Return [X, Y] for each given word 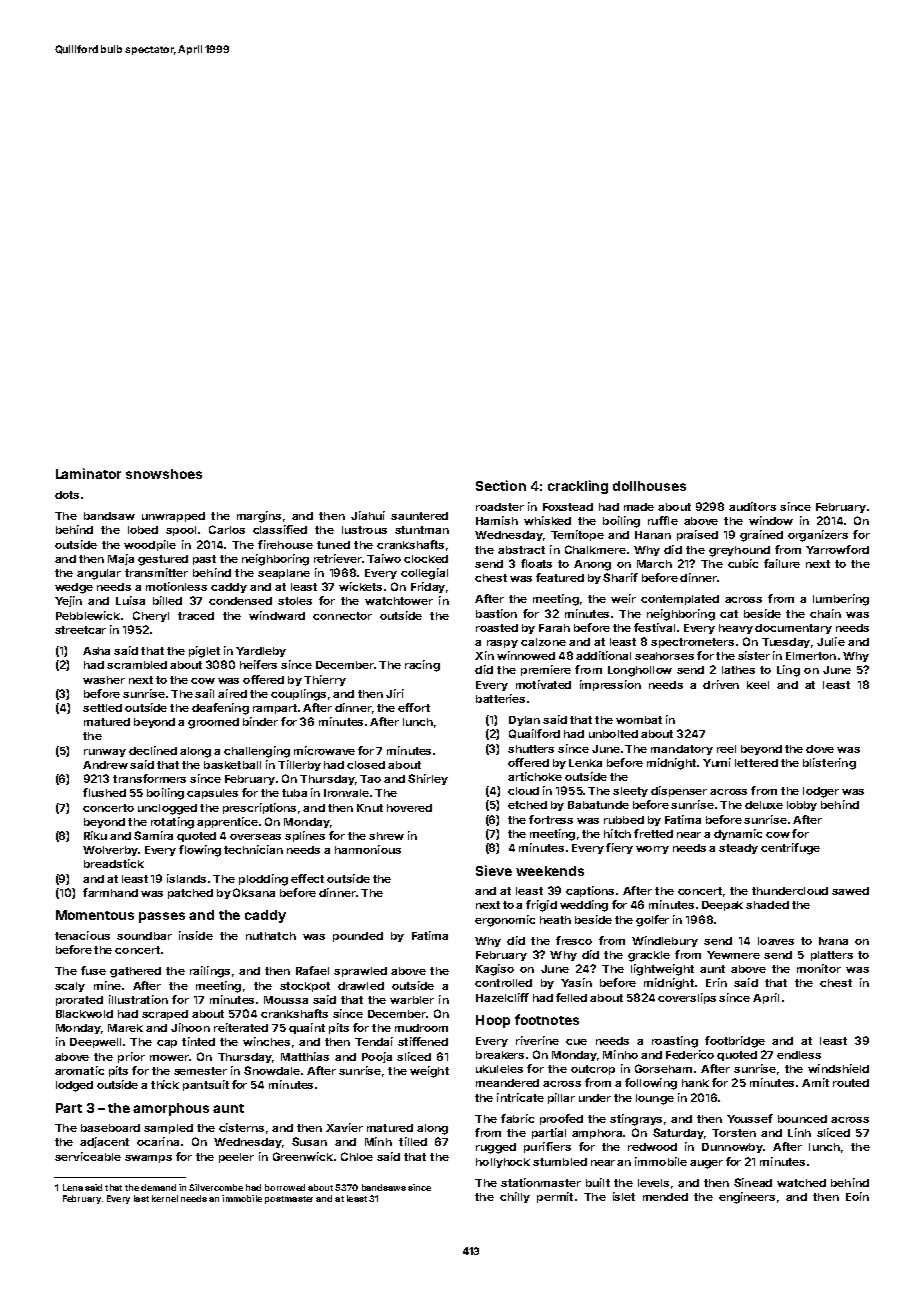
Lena [73, 1187]
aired [232, 693]
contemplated [680, 600]
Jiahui [368, 515]
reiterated [241, 1027]
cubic [743, 563]
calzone [543, 642]
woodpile [150, 545]
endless [799, 1055]
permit [555, 1197]
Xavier [344, 1127]
